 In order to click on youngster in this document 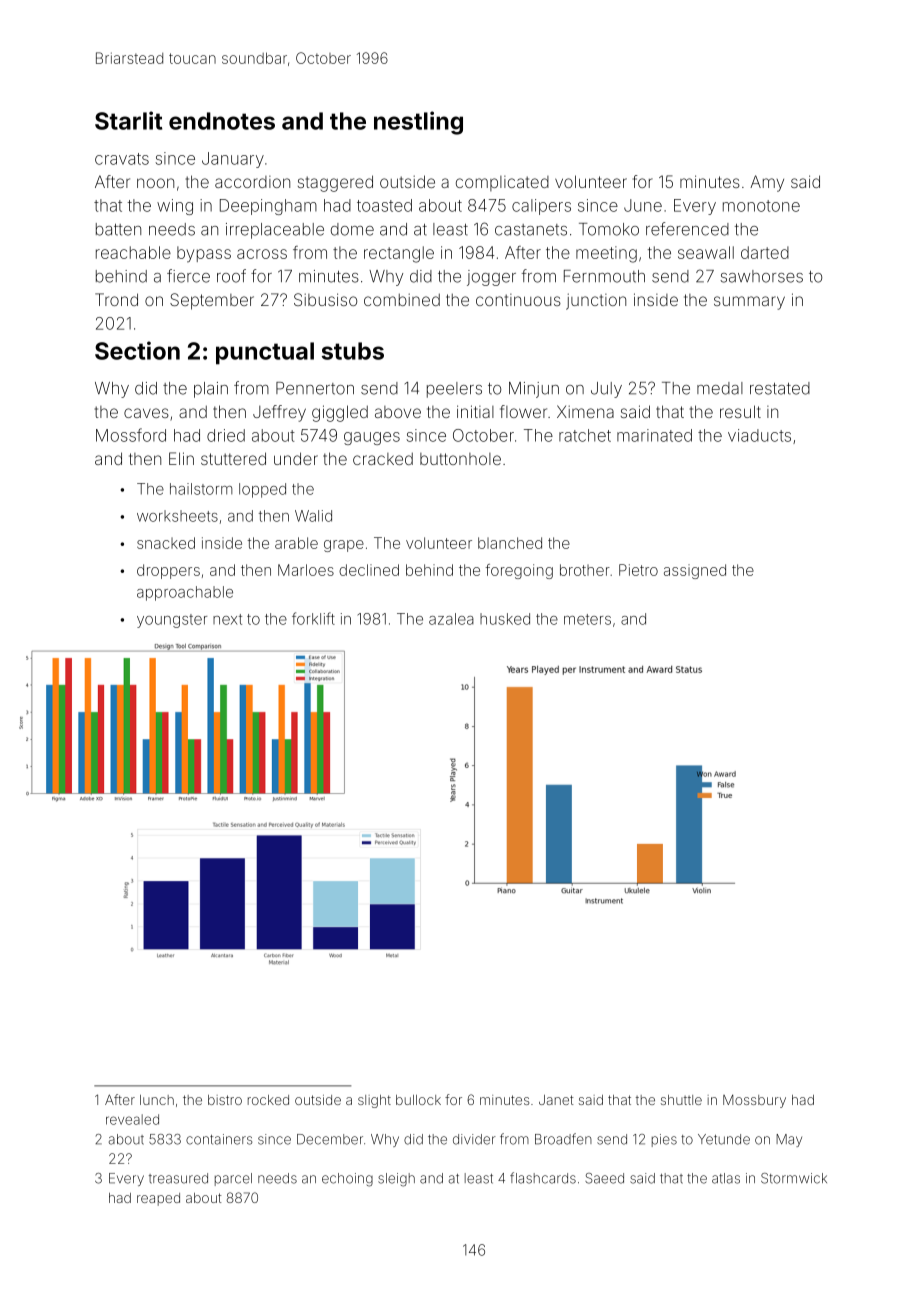, I will do `click(172, 621)`.
